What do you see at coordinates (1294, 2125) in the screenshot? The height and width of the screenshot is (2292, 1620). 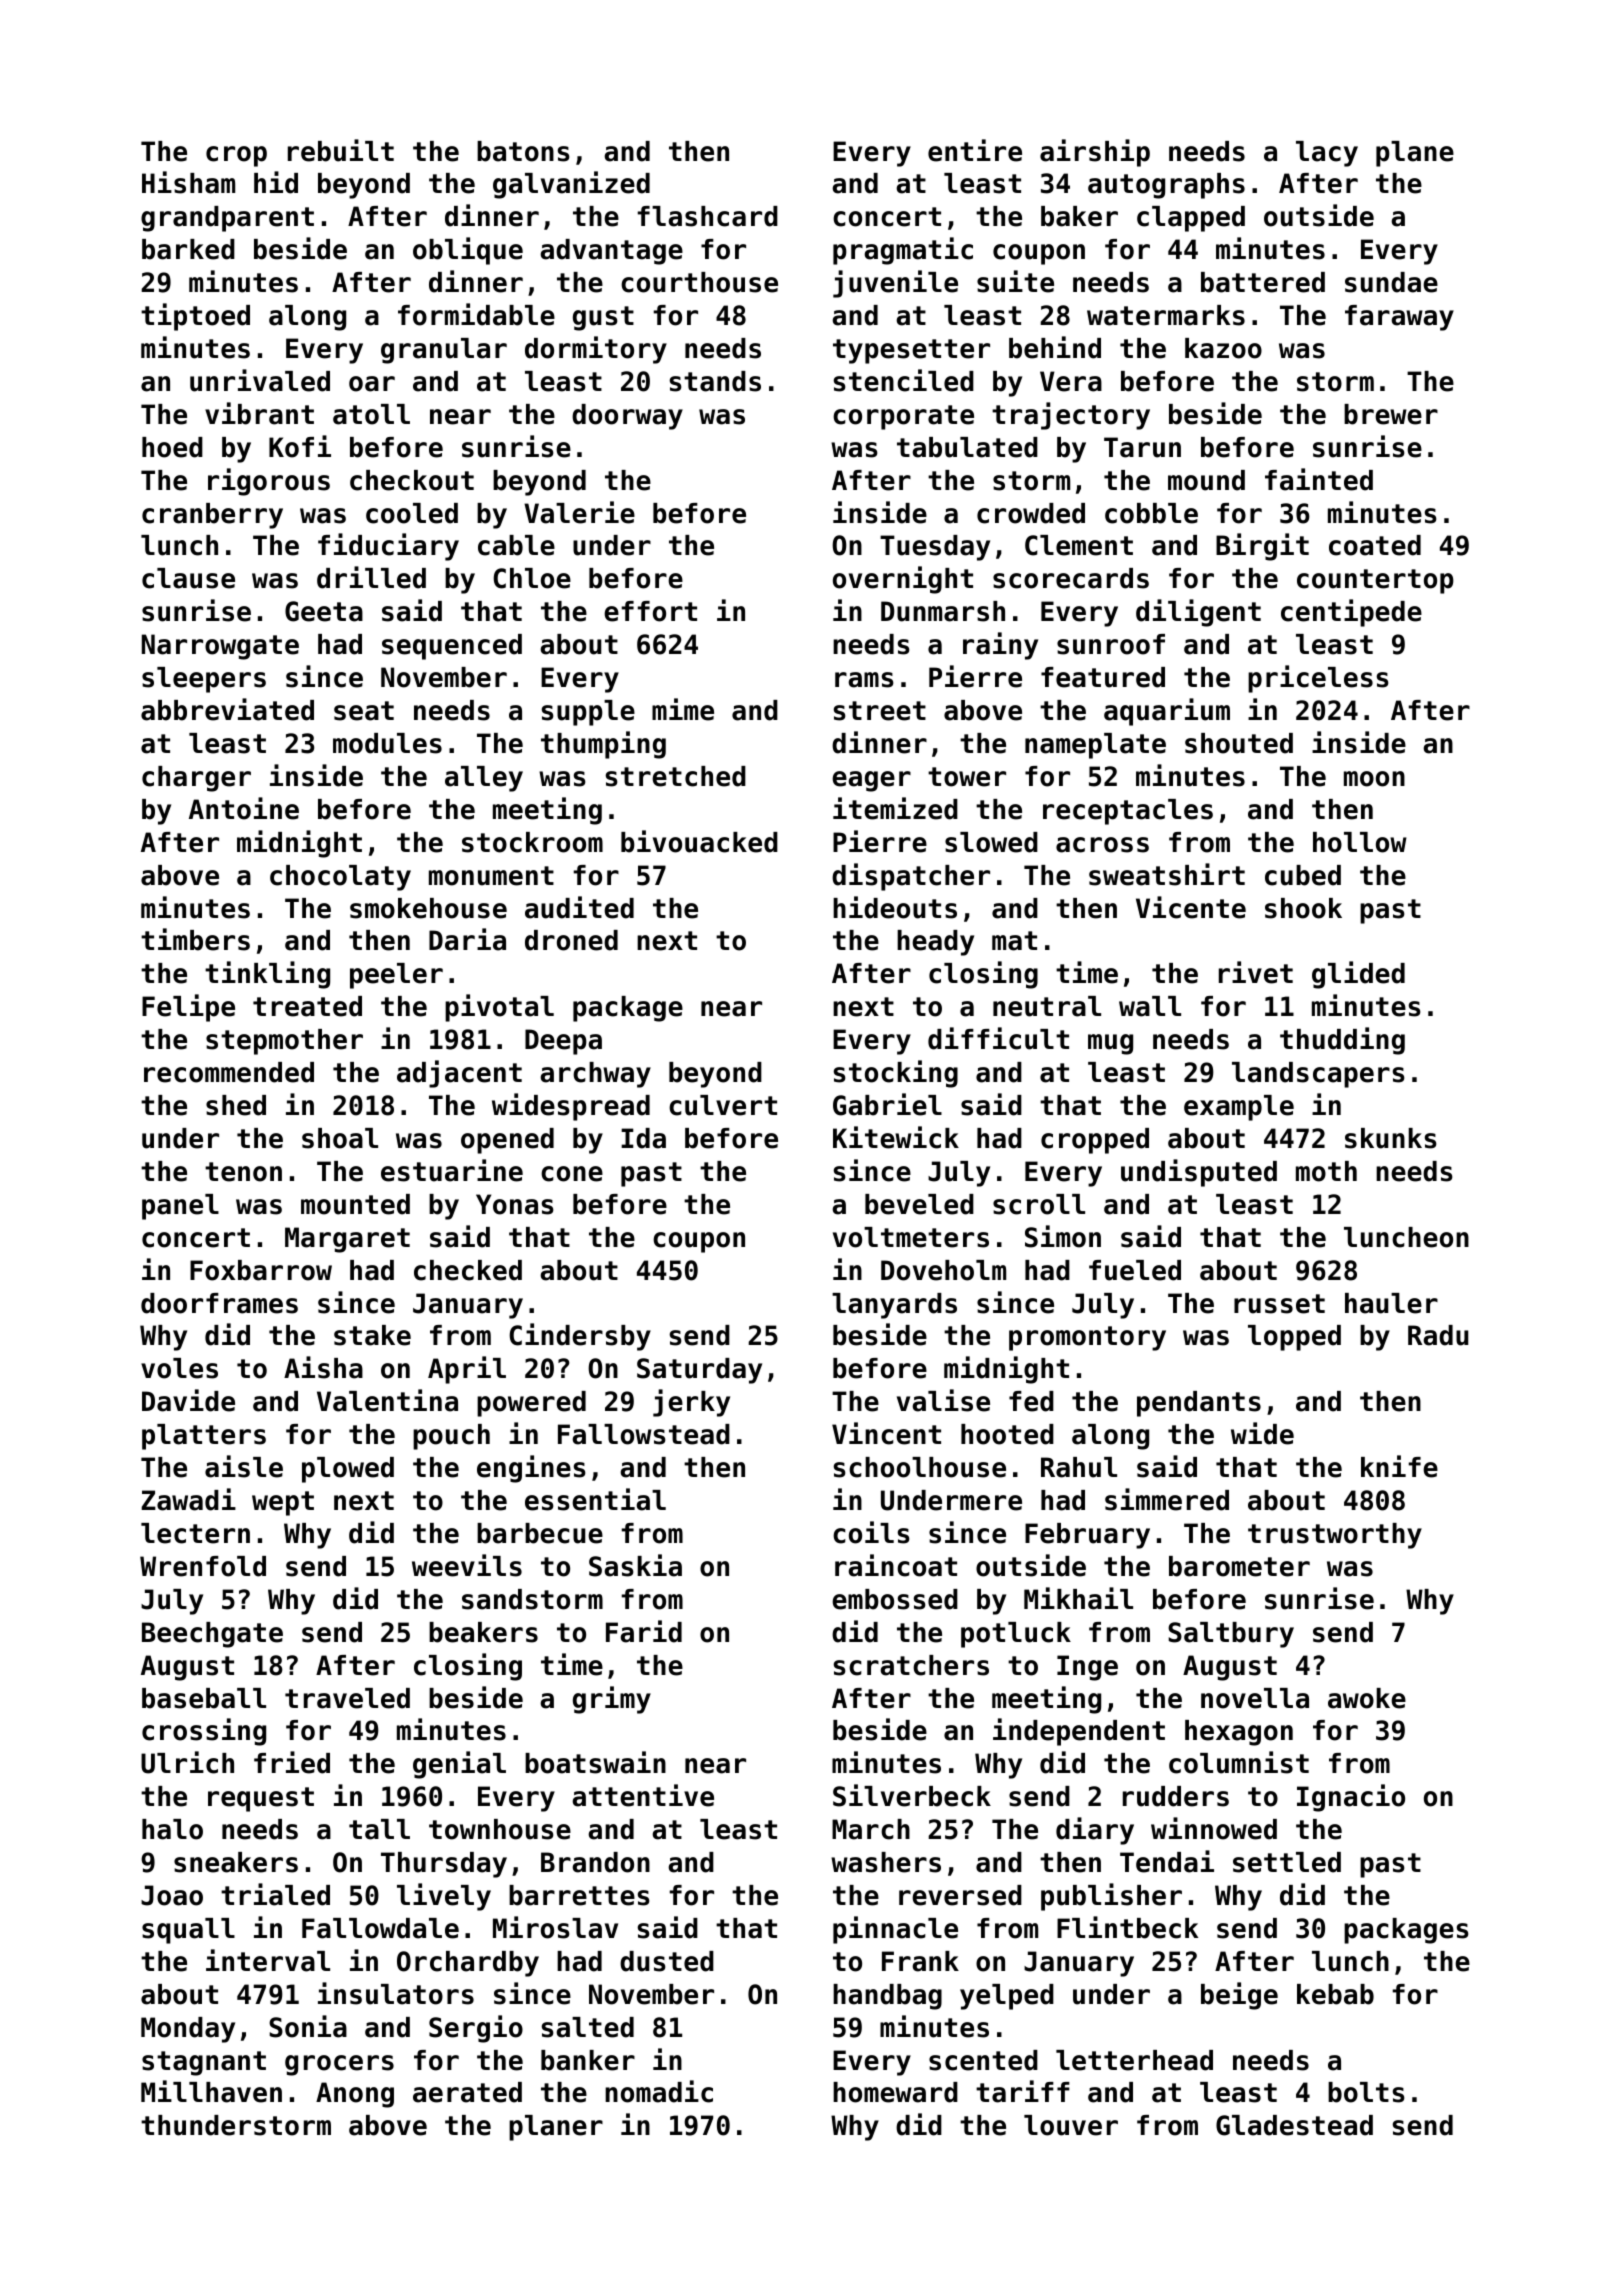 I see `Gladestead` at bounding box center [1294, 2125].
